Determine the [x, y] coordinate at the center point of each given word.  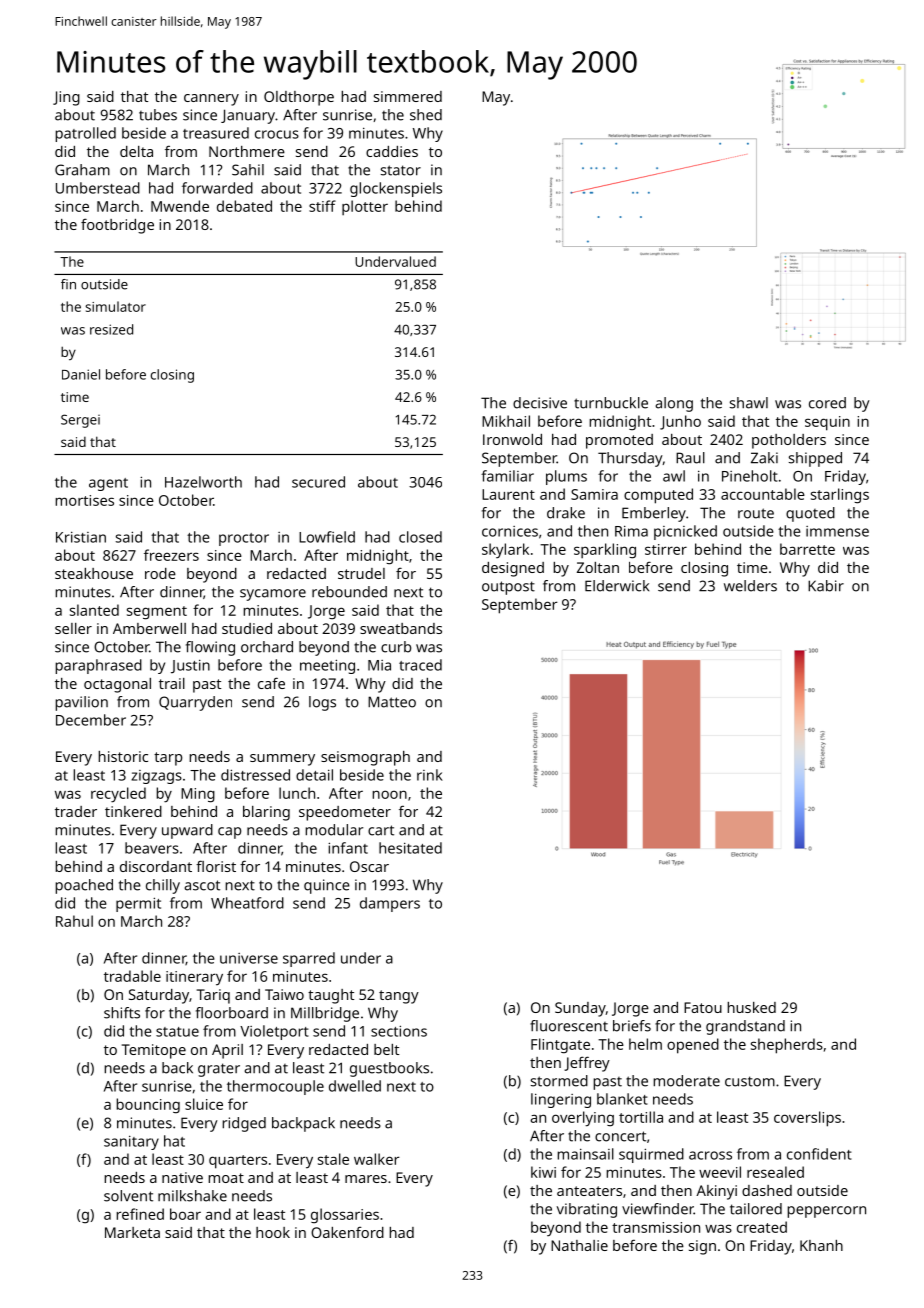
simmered [408, 96]
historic [123, 756]
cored [827, 403]
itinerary [194, 978]
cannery [211, 100]
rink [430, 775]
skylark [505, 550]
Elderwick [617, 586]
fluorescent [569, 1026]
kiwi [543, 1172]
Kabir [826, 586]
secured [318, 482]
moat [226, 1178]
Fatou [703, 1007]
